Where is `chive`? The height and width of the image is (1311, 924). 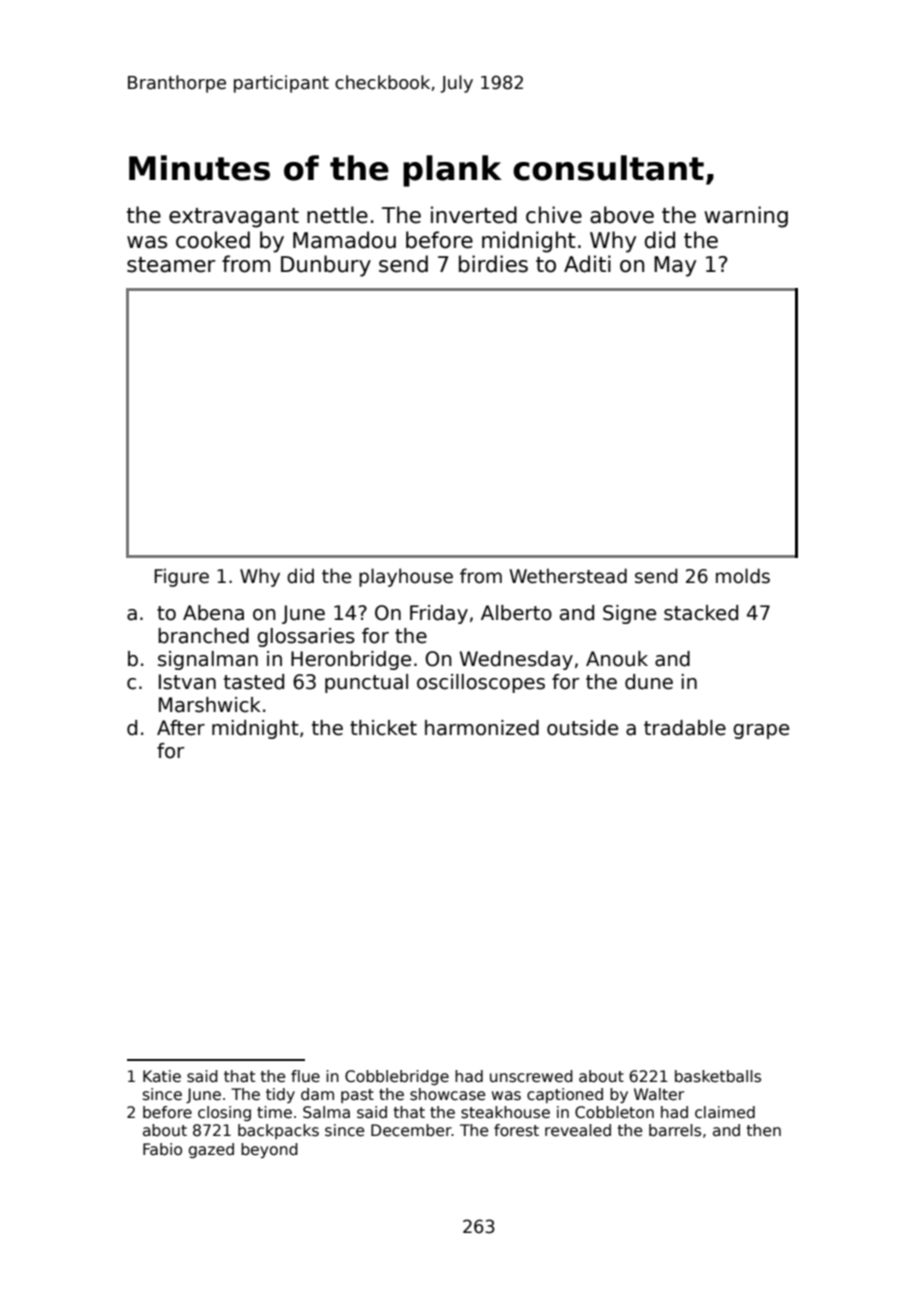
chive is located at coordinates (554, 215).
